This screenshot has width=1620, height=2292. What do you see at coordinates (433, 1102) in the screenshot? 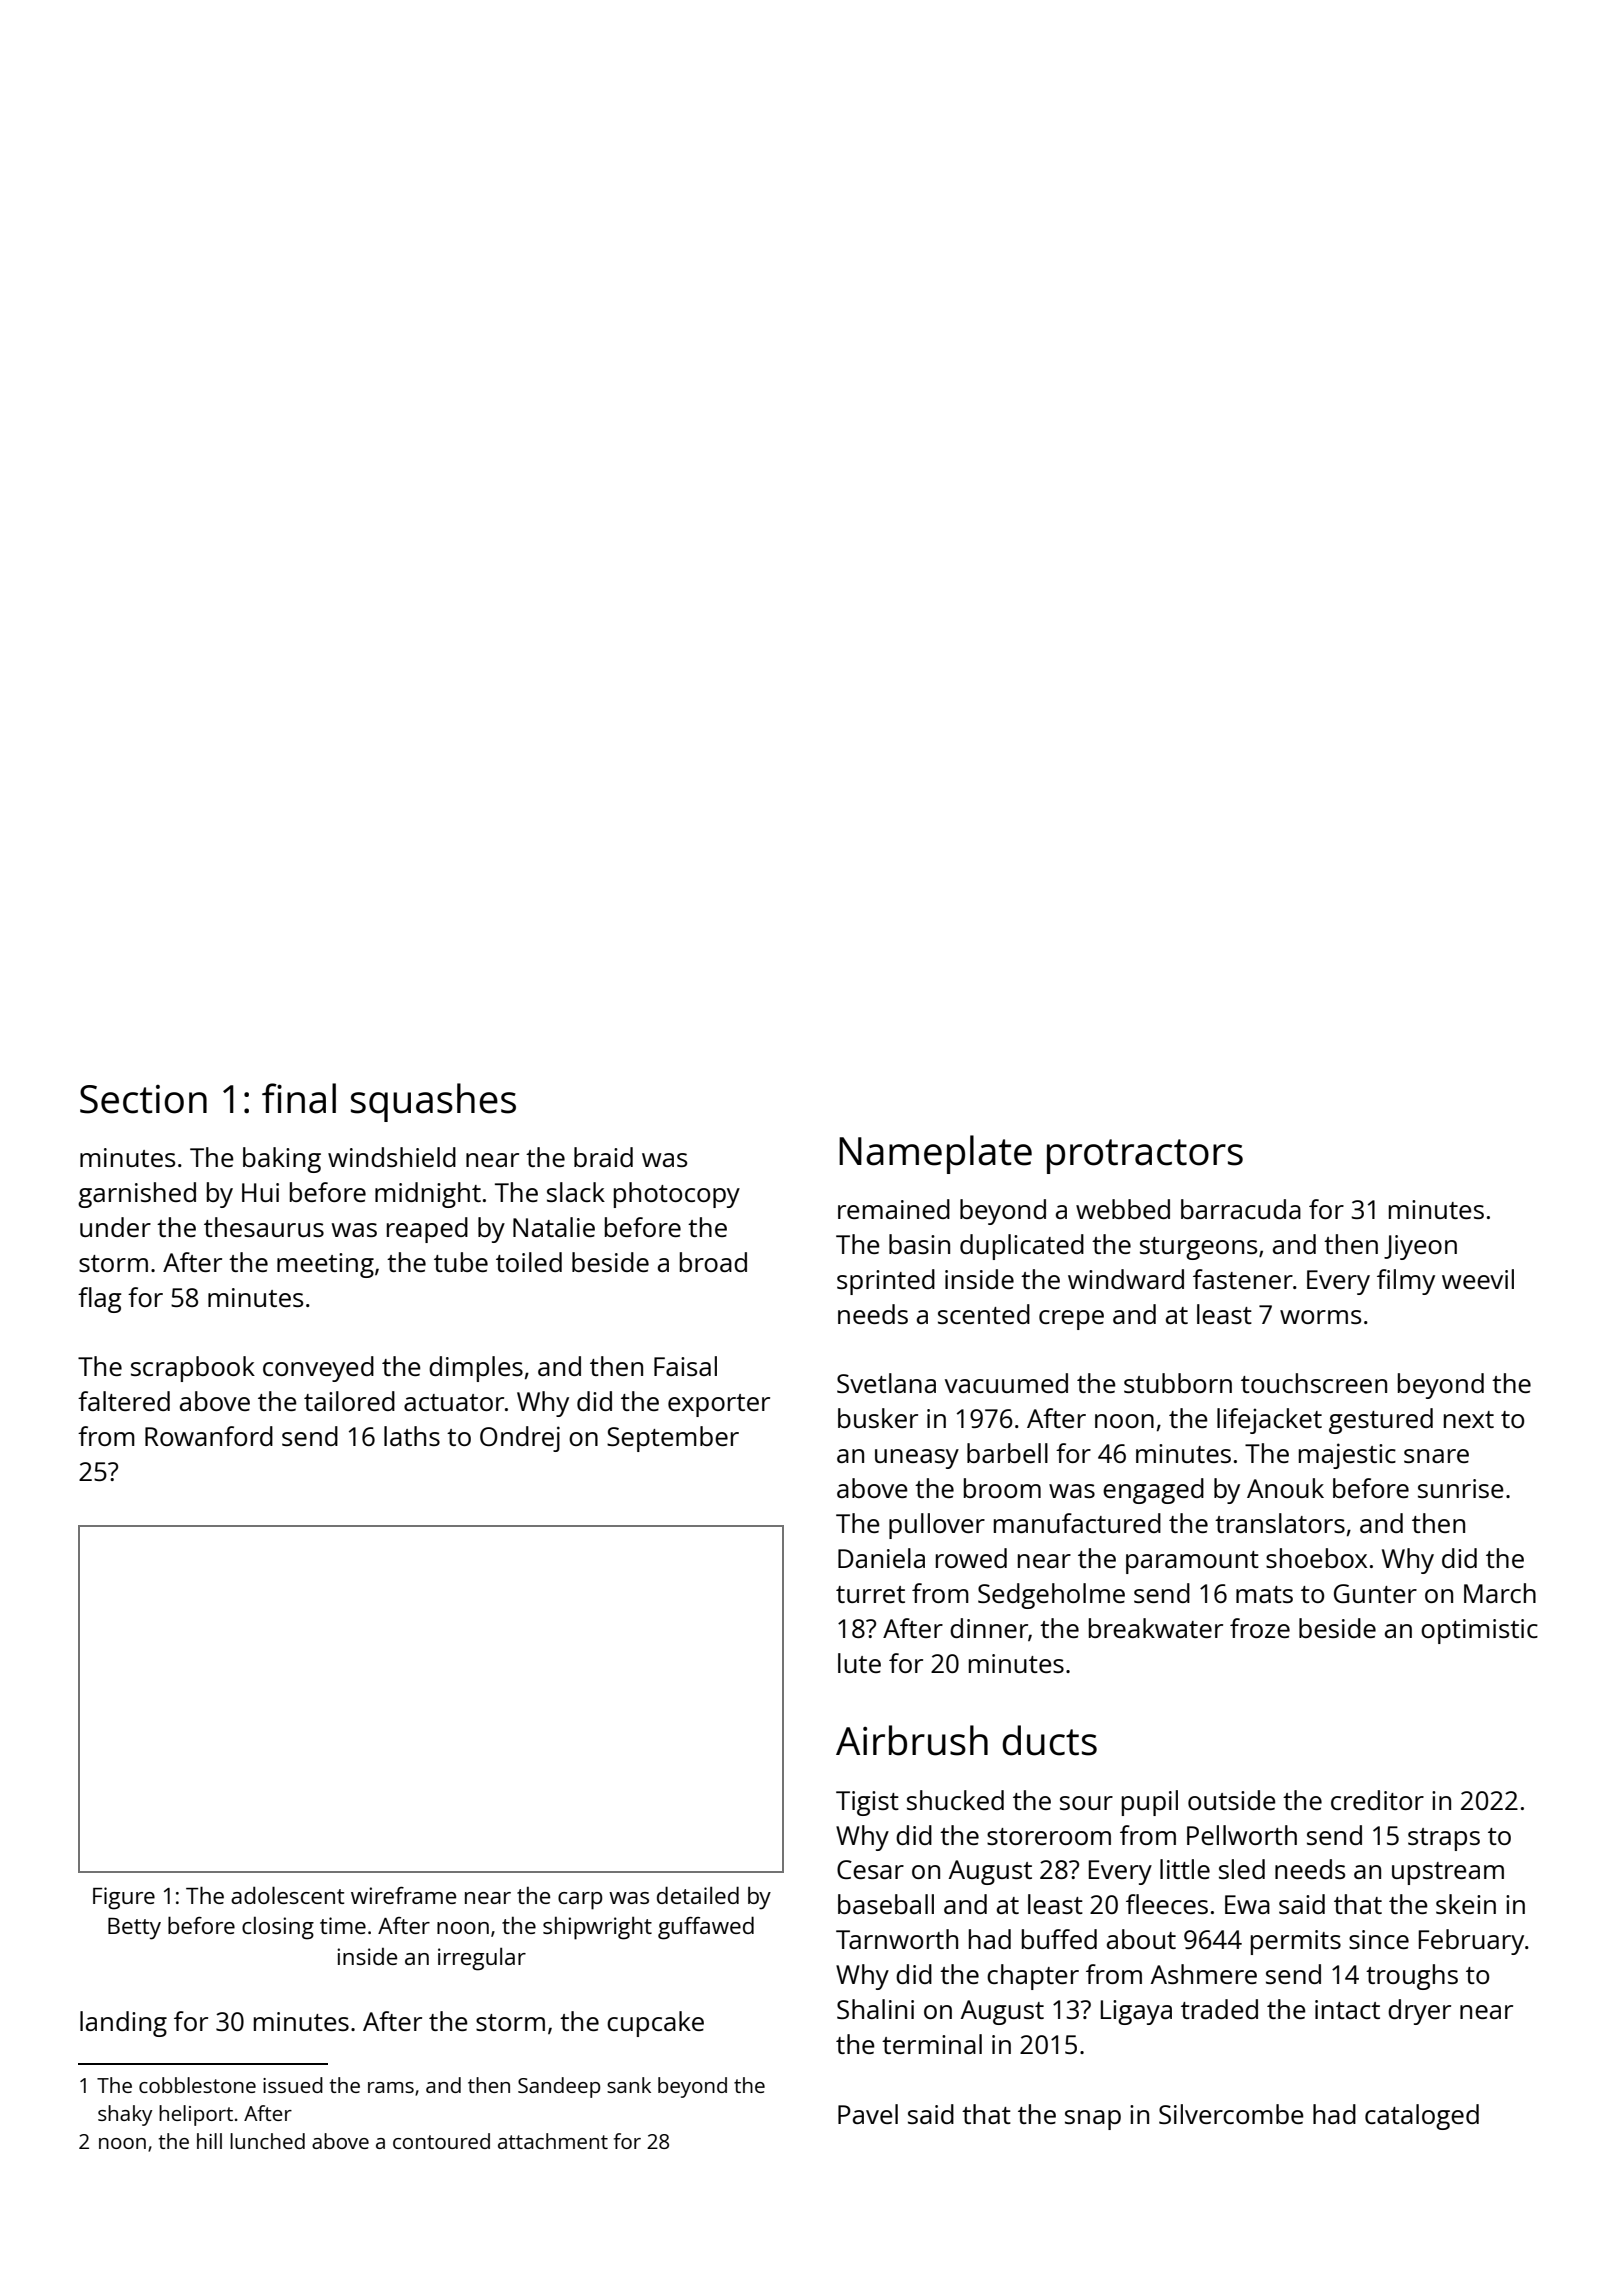
I see `squashes` at bounding box center [433, 1102].
